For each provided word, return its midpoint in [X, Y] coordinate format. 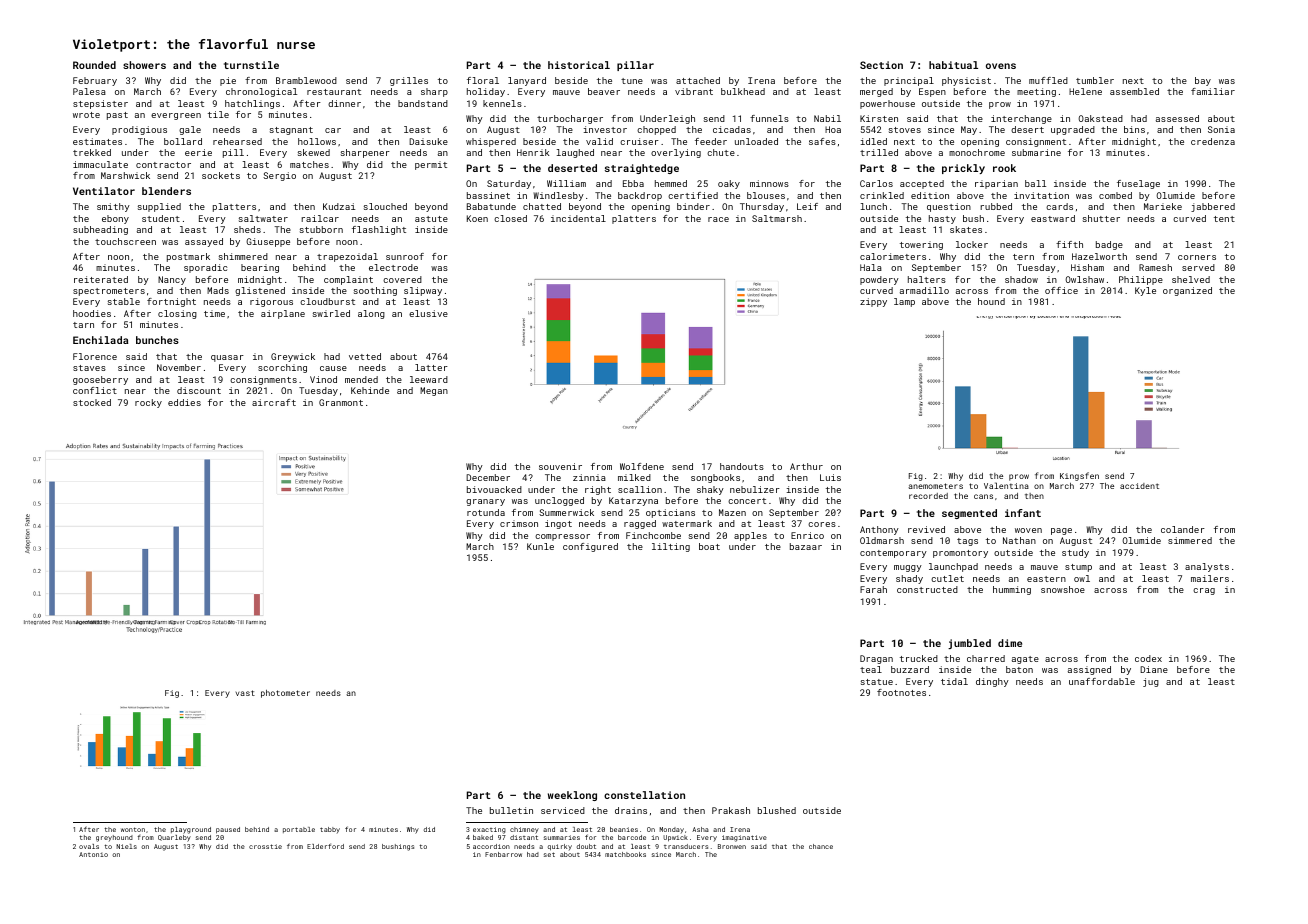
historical [579, 65]
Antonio [93, 854]
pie [228, 81]
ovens [1001, 66]
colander [1183, 529]
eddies [184, 402]
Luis [830, 477]
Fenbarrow [503, 854]
